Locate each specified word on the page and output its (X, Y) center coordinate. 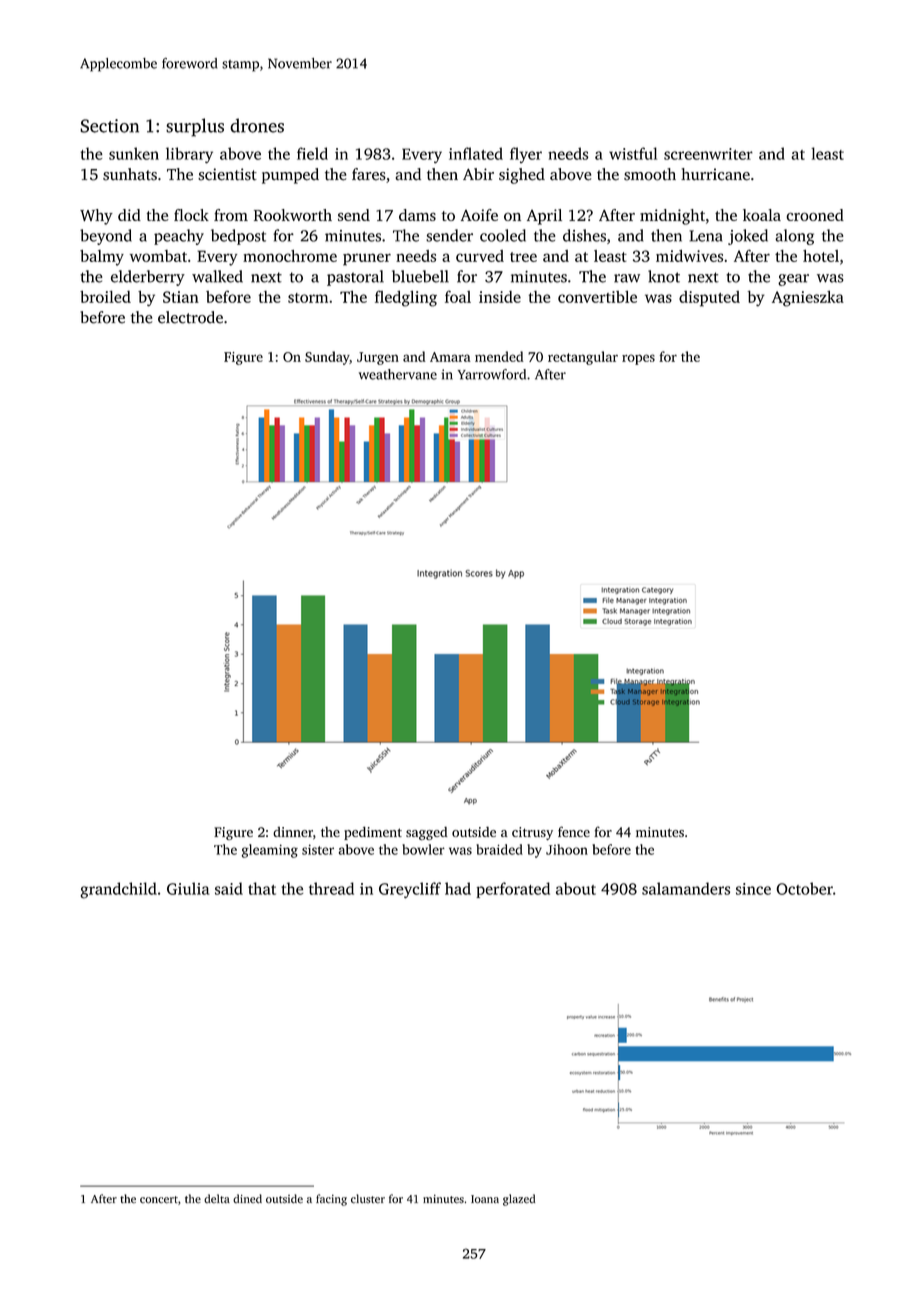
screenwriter (708, 154)
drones (257, 125)
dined (247, 1198)
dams (417, 215)
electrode (190, 317)
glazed (519, 1200)
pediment (373, 833)
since (753, 889)
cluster (368, 1199)
